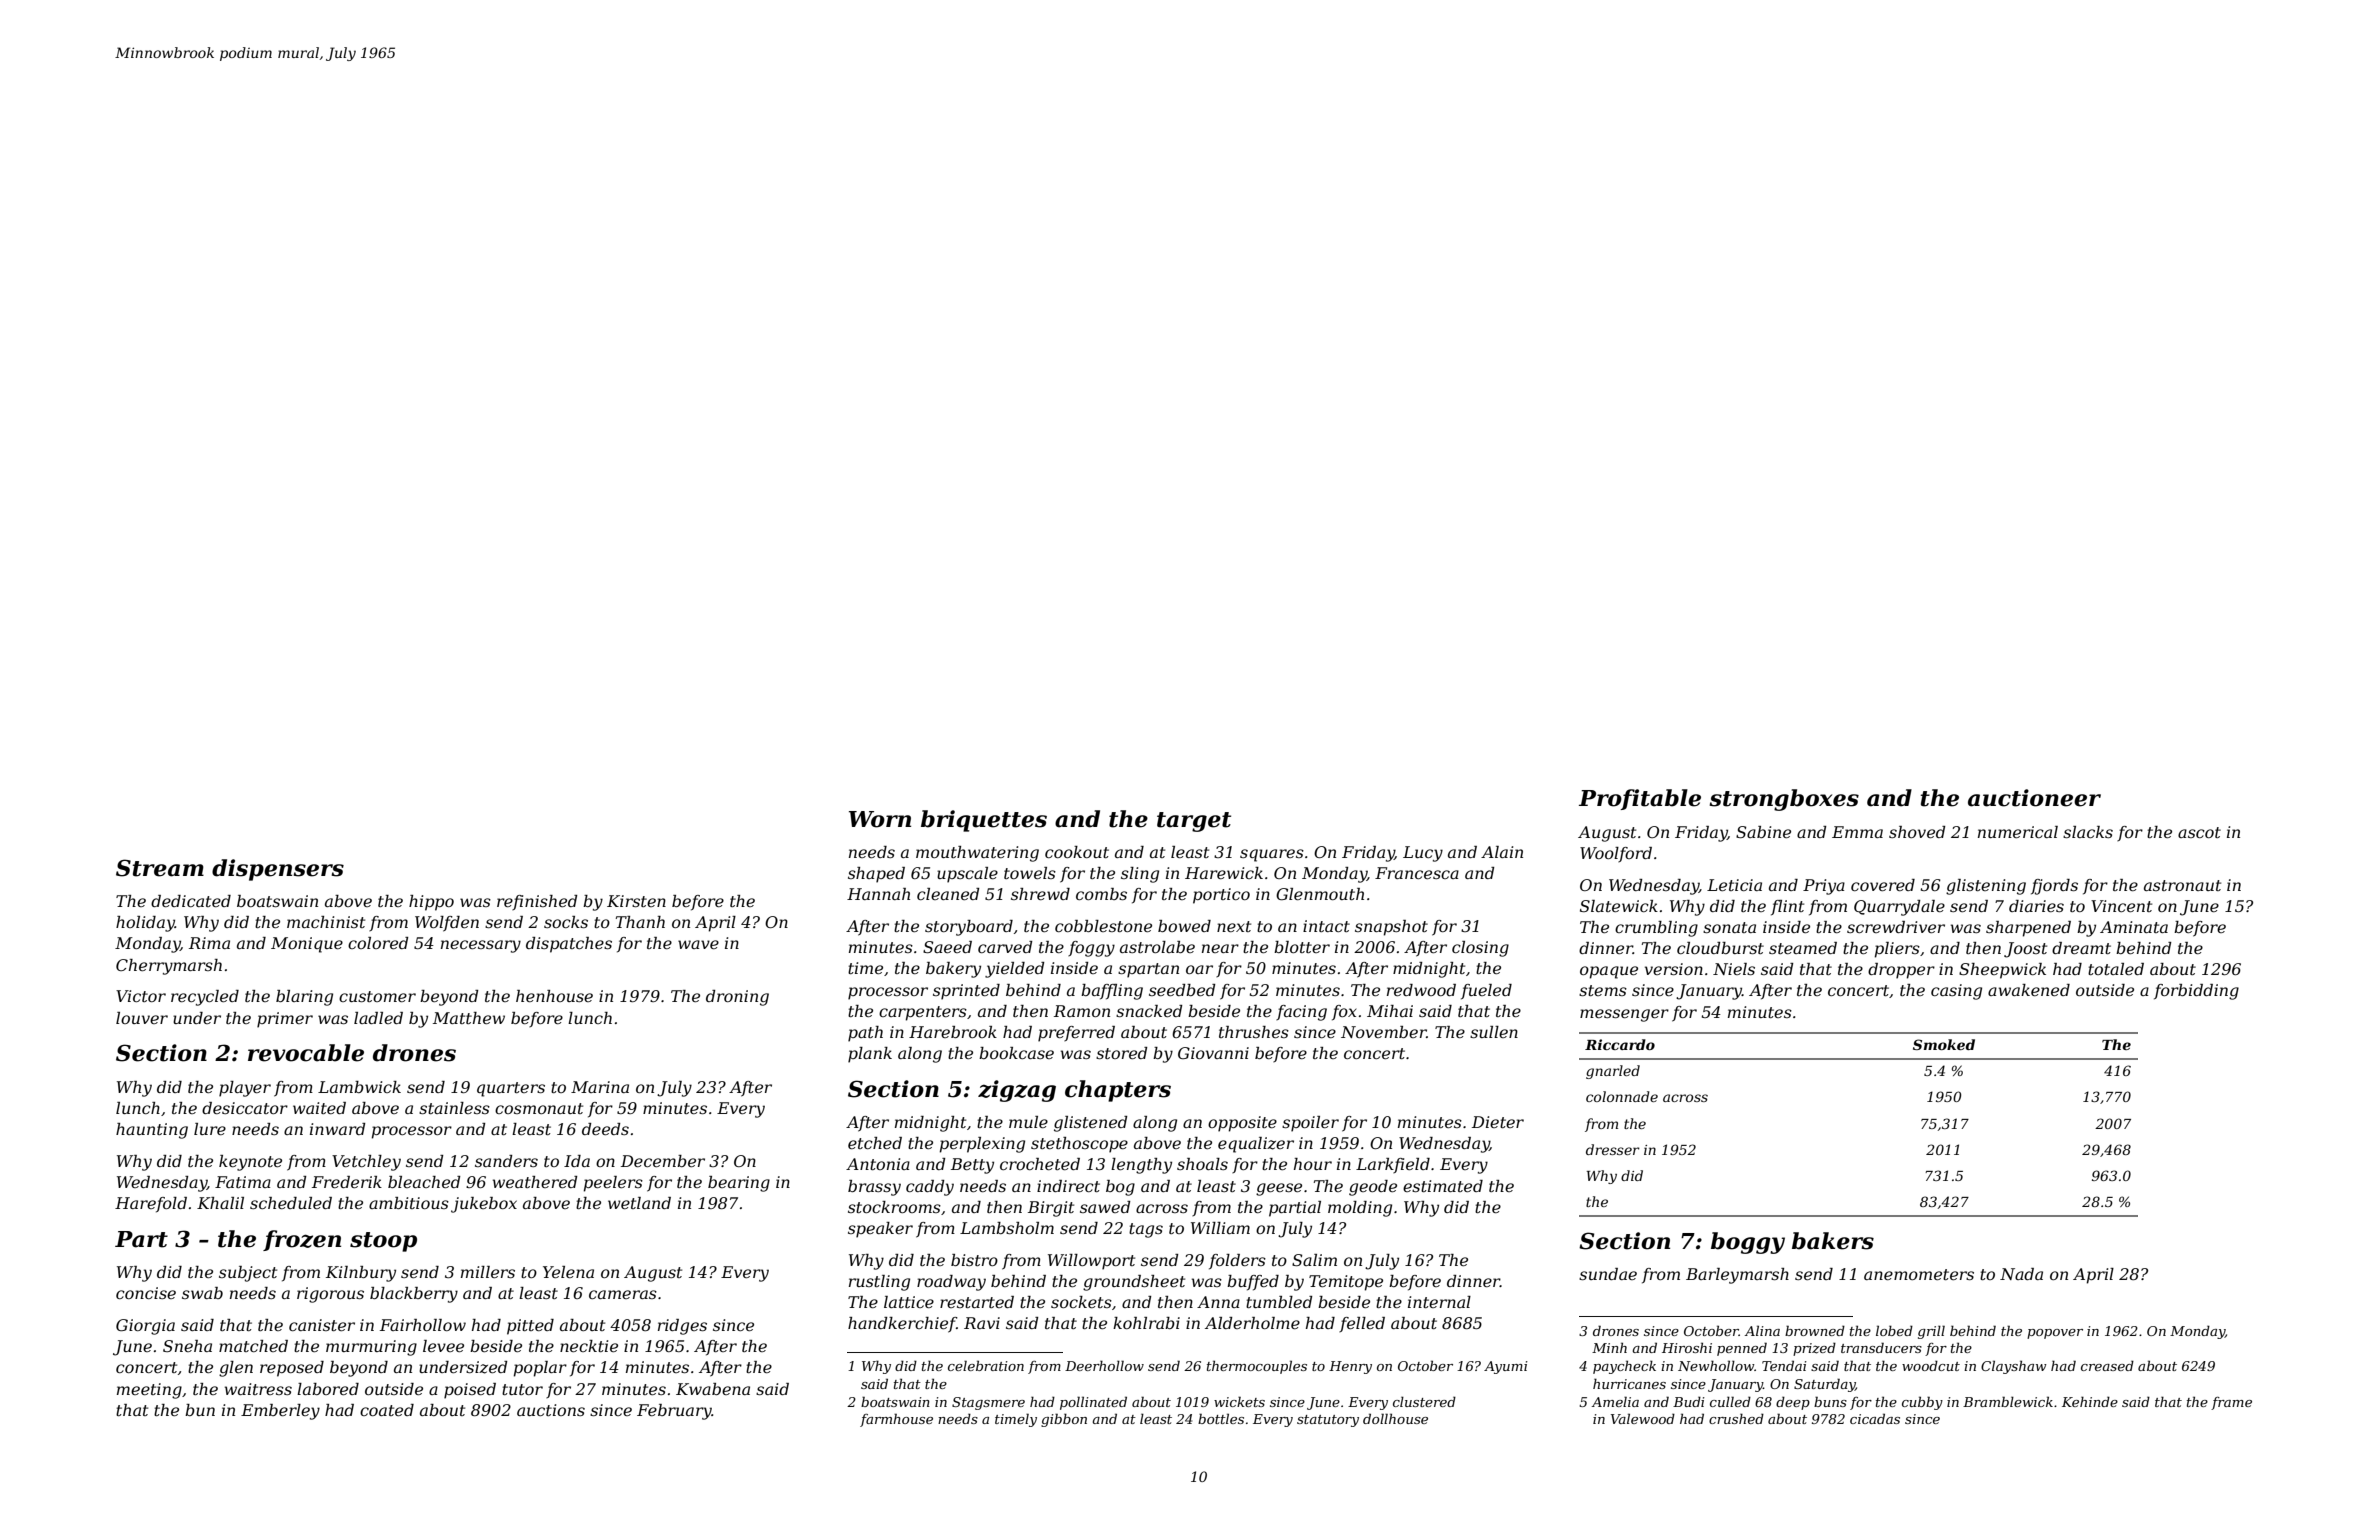 The image size is (2380, 1540). I want to click on stoop, so click(383, 1242).
